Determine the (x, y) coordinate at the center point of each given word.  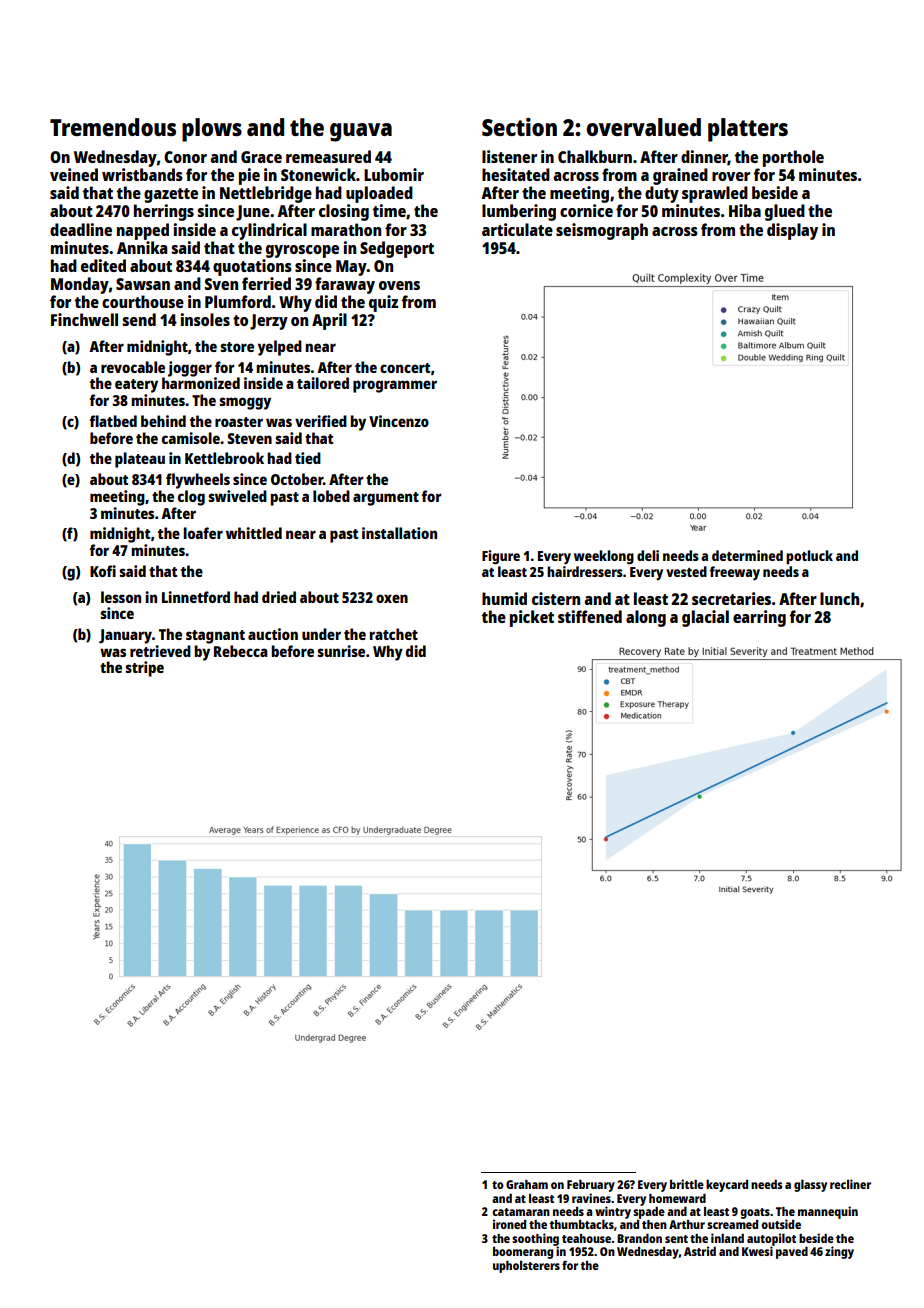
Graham (527, 1184)
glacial (705, 618)
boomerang (523, 1253)
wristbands (142, 174)
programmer (395, 386)
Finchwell (84, 319)
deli (648, 555)
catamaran (521, 1212)
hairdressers (585, 571)
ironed (509, 1224)
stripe (144, 669)
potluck (809, 557)
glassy (810, 1185)
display (792, 231)
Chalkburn (595, 156)
